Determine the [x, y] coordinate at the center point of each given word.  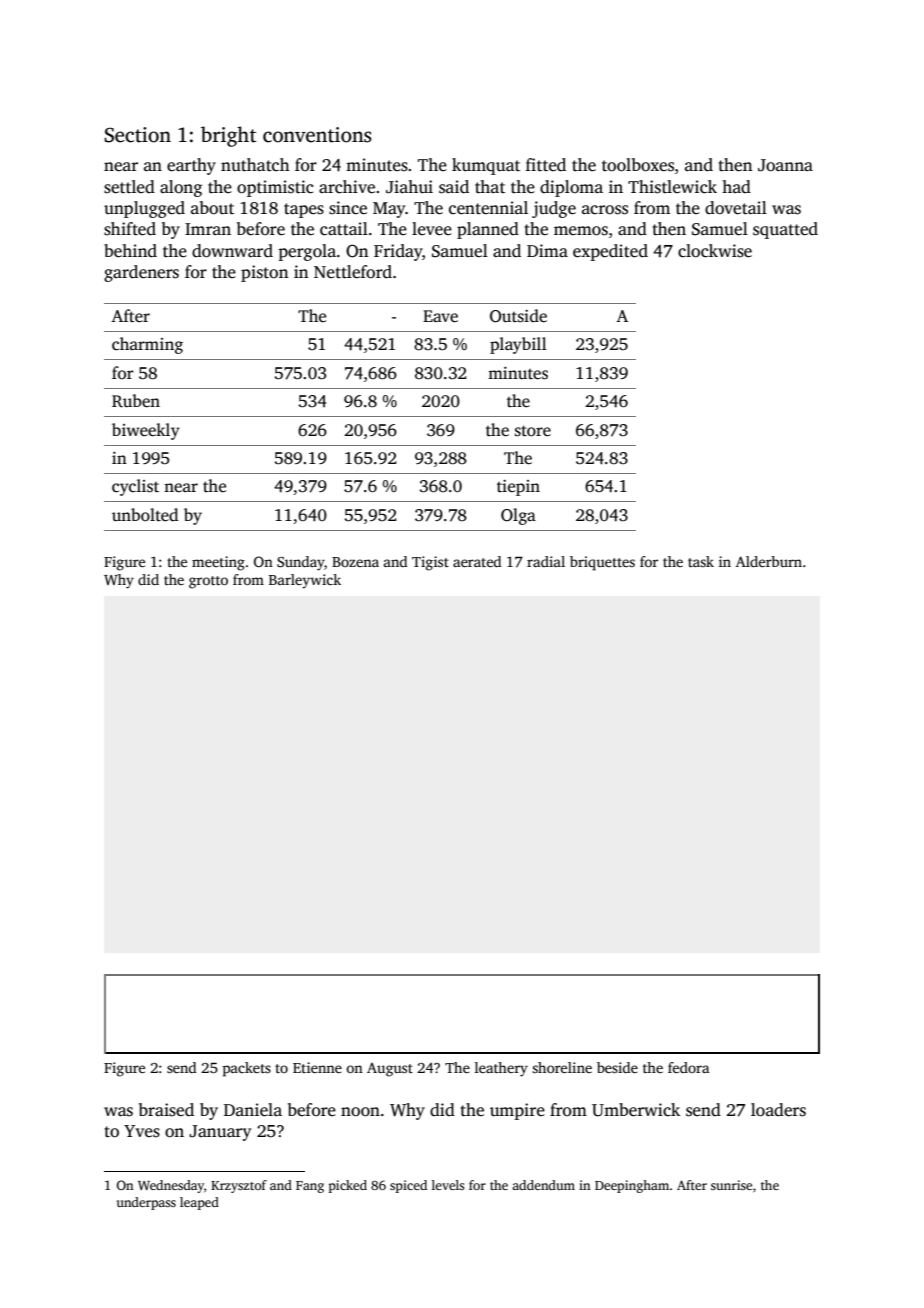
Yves [142, 1131]
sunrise [731, 1185]
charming [147, 345]
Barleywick [305, 581]
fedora [688, 1067]
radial [546, 561]
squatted [785, 230]
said [454, 187]
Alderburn [769, 561]
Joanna [785, 165]
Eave [440, 316]
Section [137, 135]
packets [247, 1069]
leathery [501, 1069]
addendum [543, 1185]
